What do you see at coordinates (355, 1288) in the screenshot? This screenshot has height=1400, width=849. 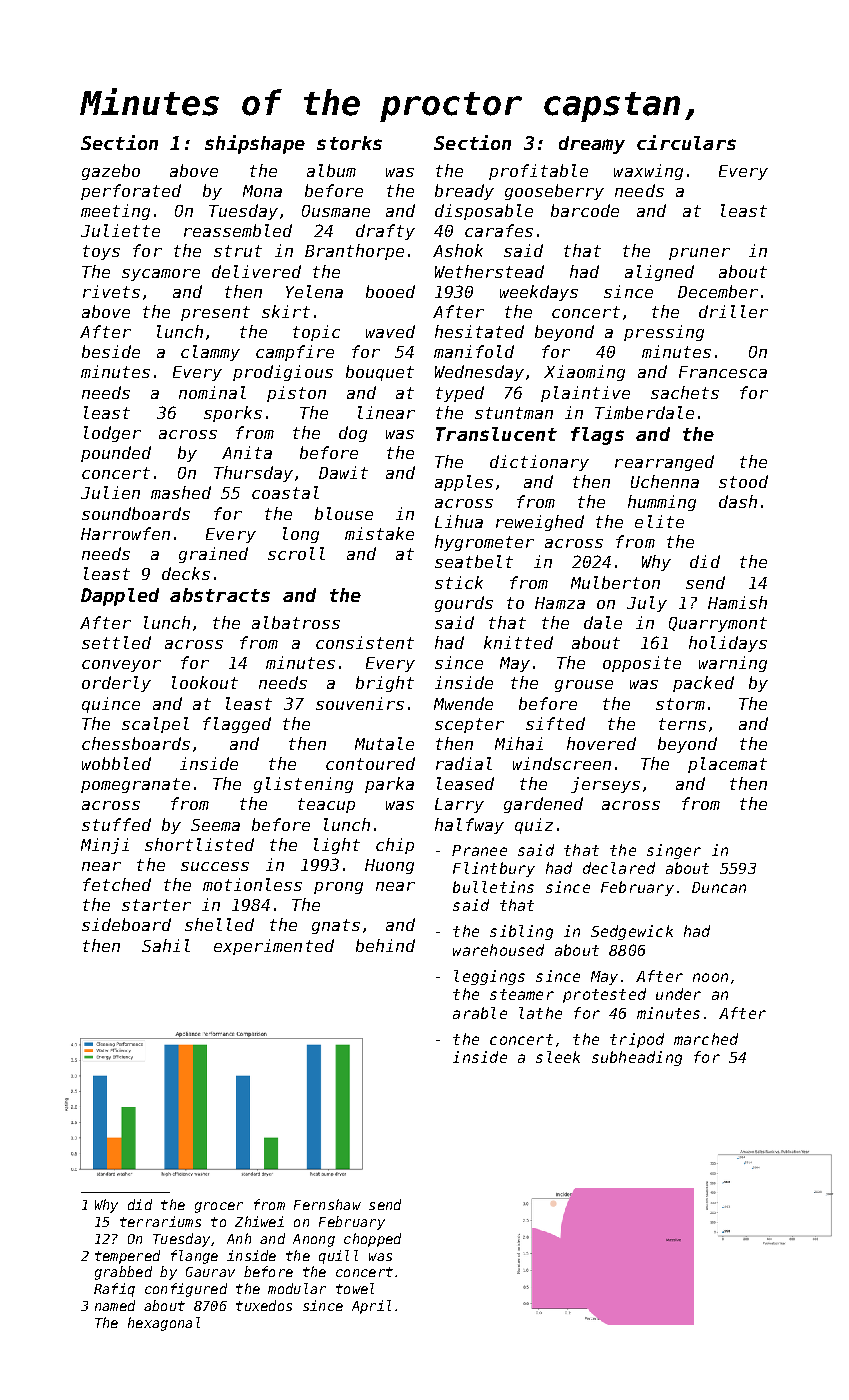 I see `towel` at bounding box center [355, 1288].
